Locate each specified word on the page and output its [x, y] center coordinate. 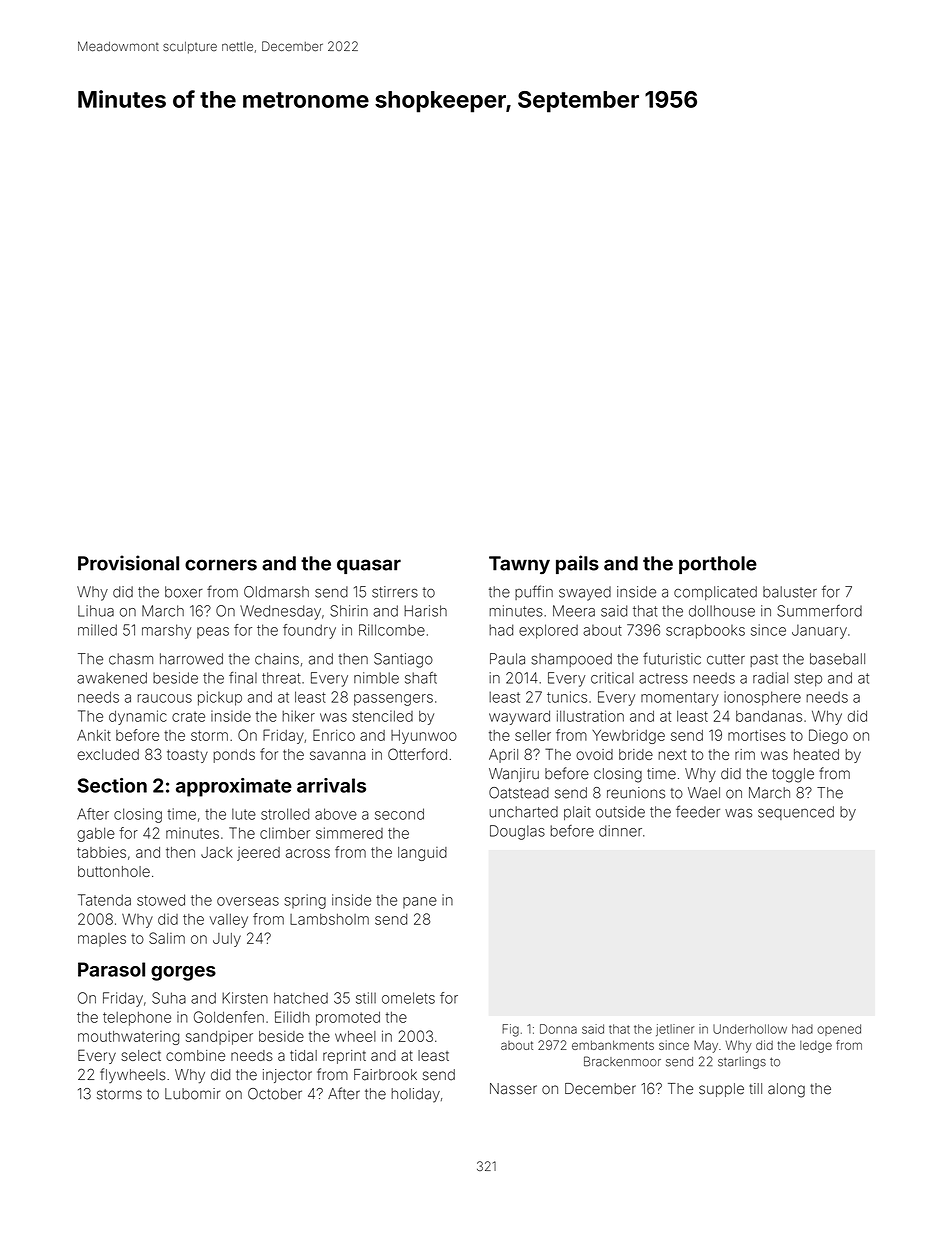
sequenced [796, 813]
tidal [303, 1055]
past [764, 660]
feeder [698, 811]
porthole [718, 565]
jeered [258, 854]
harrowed [191, 659]
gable [96, 835]
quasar [369, 566]
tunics [567, 697]
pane [420, 903]
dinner [620, 831]
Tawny [519, 565]
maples [102, 940]
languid [422, 854]
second [399, 814]
